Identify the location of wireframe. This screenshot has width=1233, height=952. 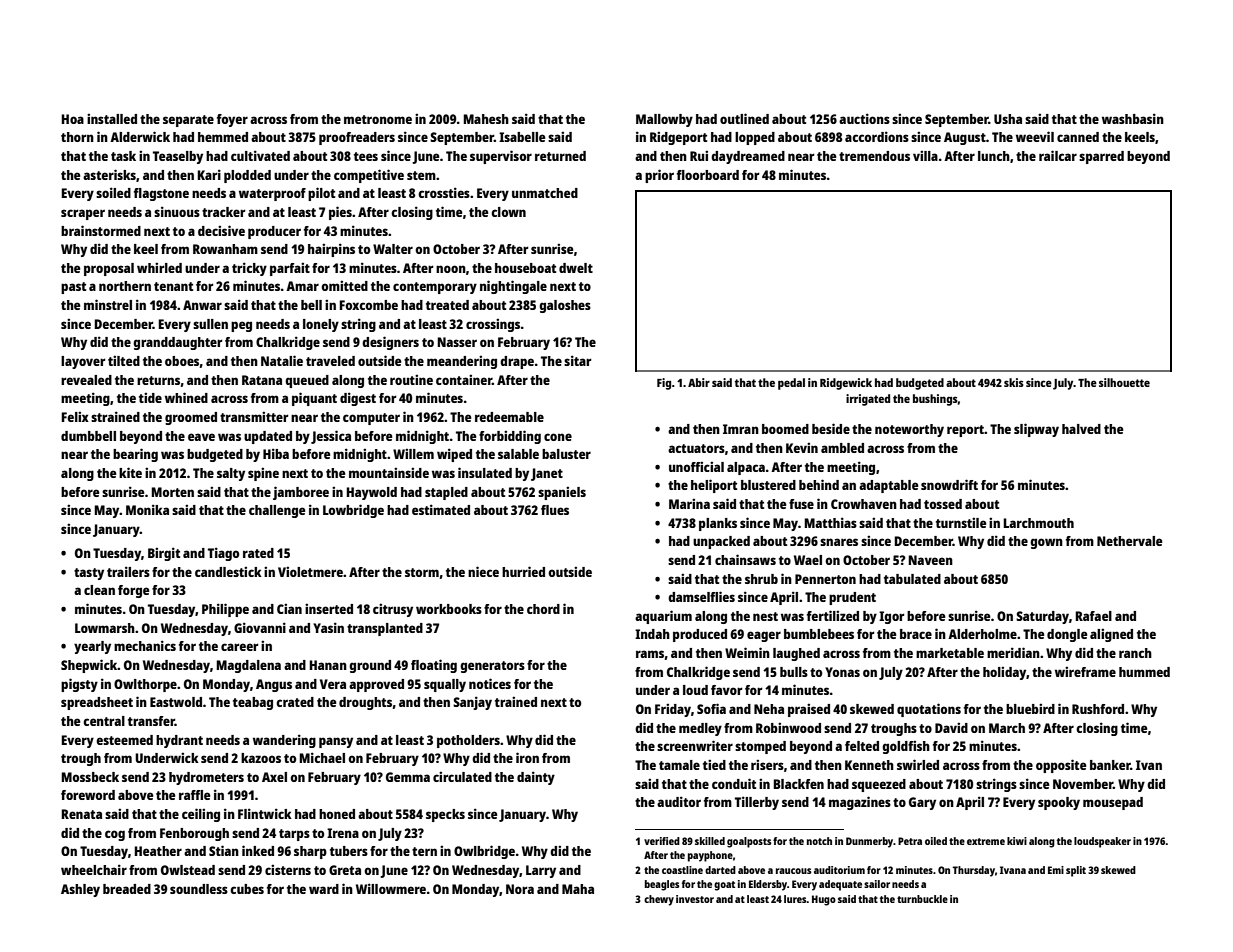
(1085, 671).
